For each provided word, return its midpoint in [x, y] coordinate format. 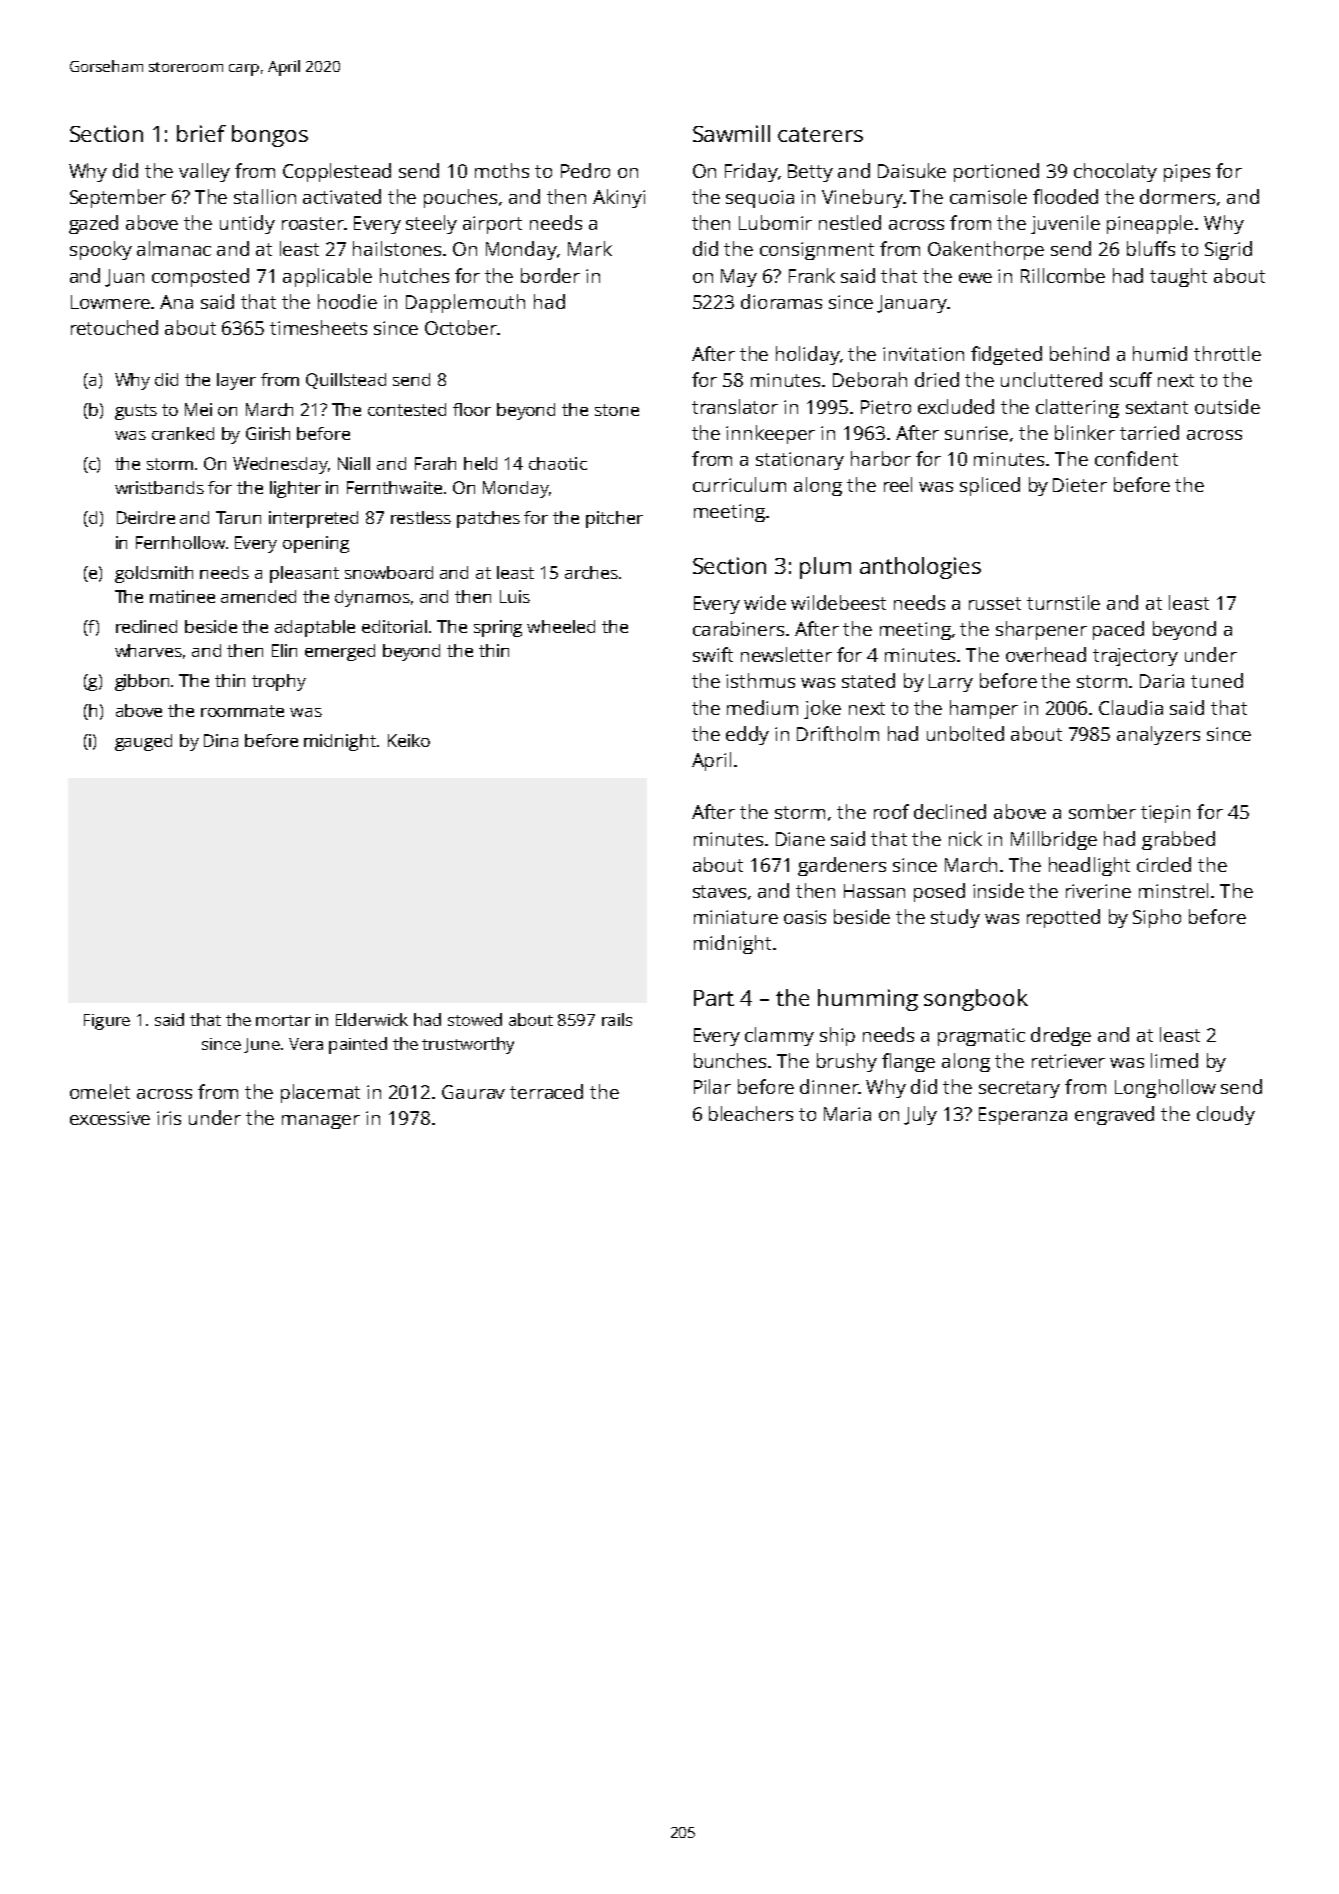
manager [321, 1122]
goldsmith [154, 574]
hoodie [347, 301]
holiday [808, 355]
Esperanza [1023, 1116]
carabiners [738, 628]
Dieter [1080, 485]
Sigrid [1228, 250]
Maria [847, 1114]
